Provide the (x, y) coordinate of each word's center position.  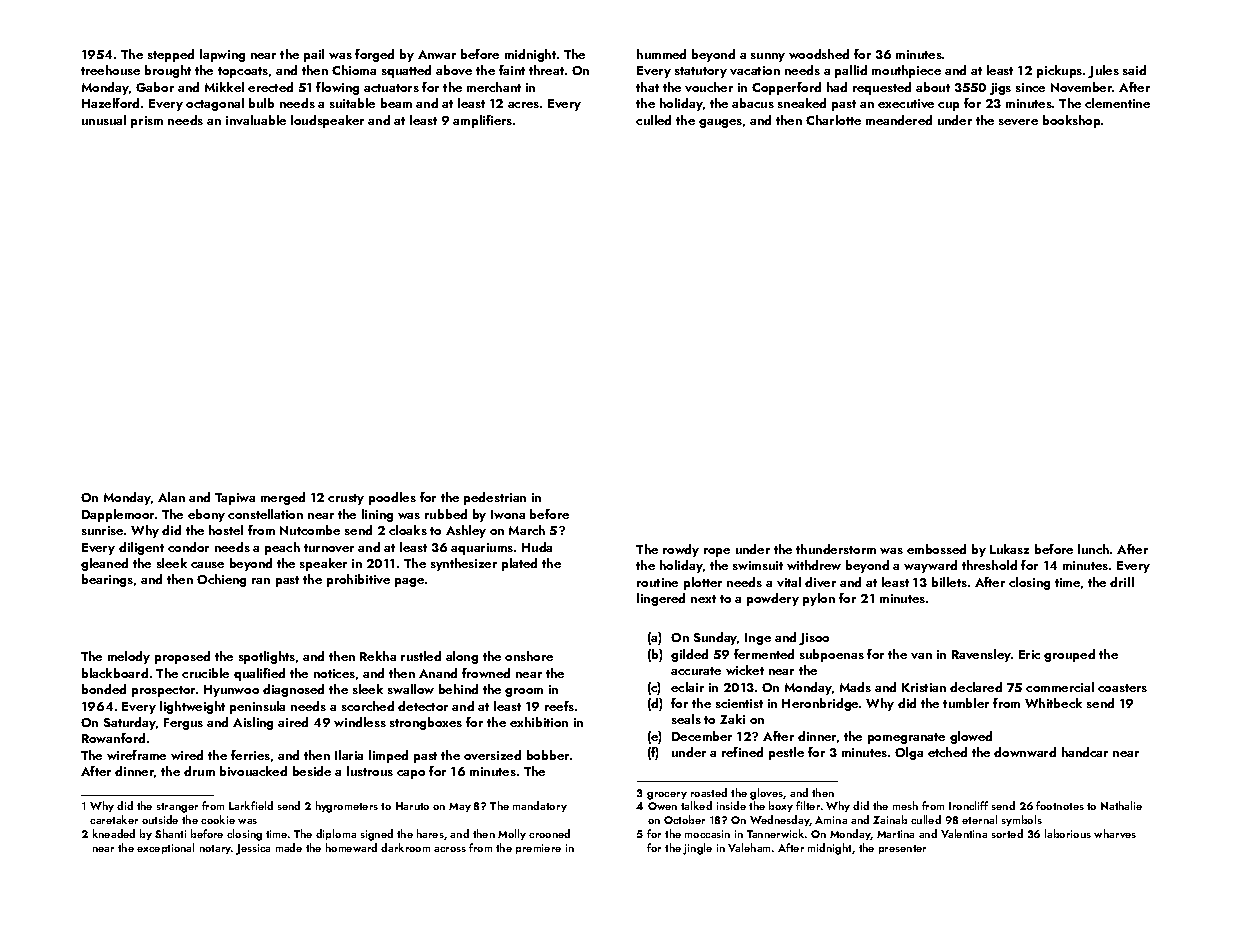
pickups (1059, 71)
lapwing (222, 55)
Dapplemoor (118, 515)
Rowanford (113, 738)
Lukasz (1009, 549)
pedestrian (495, 498)
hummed (661, 54)
